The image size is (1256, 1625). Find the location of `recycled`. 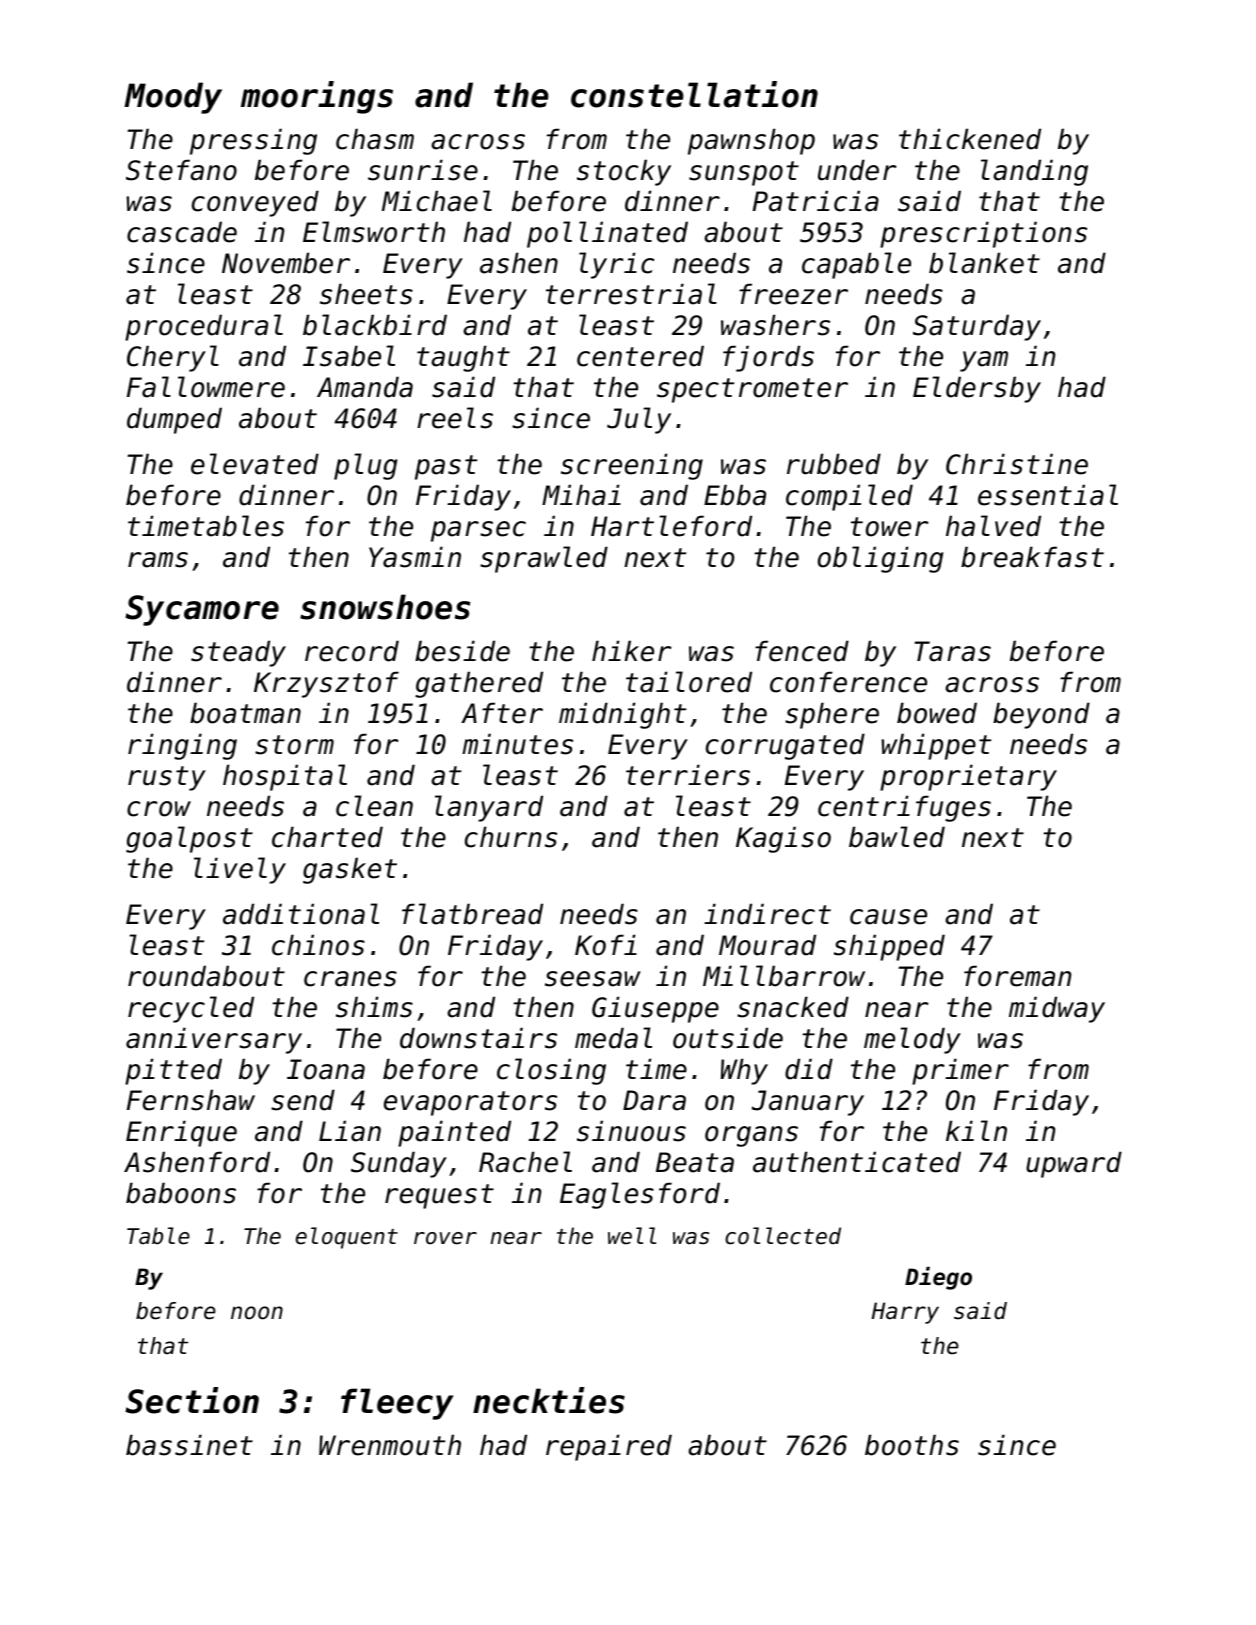

recycled is located at coordinates (191, 1009).
